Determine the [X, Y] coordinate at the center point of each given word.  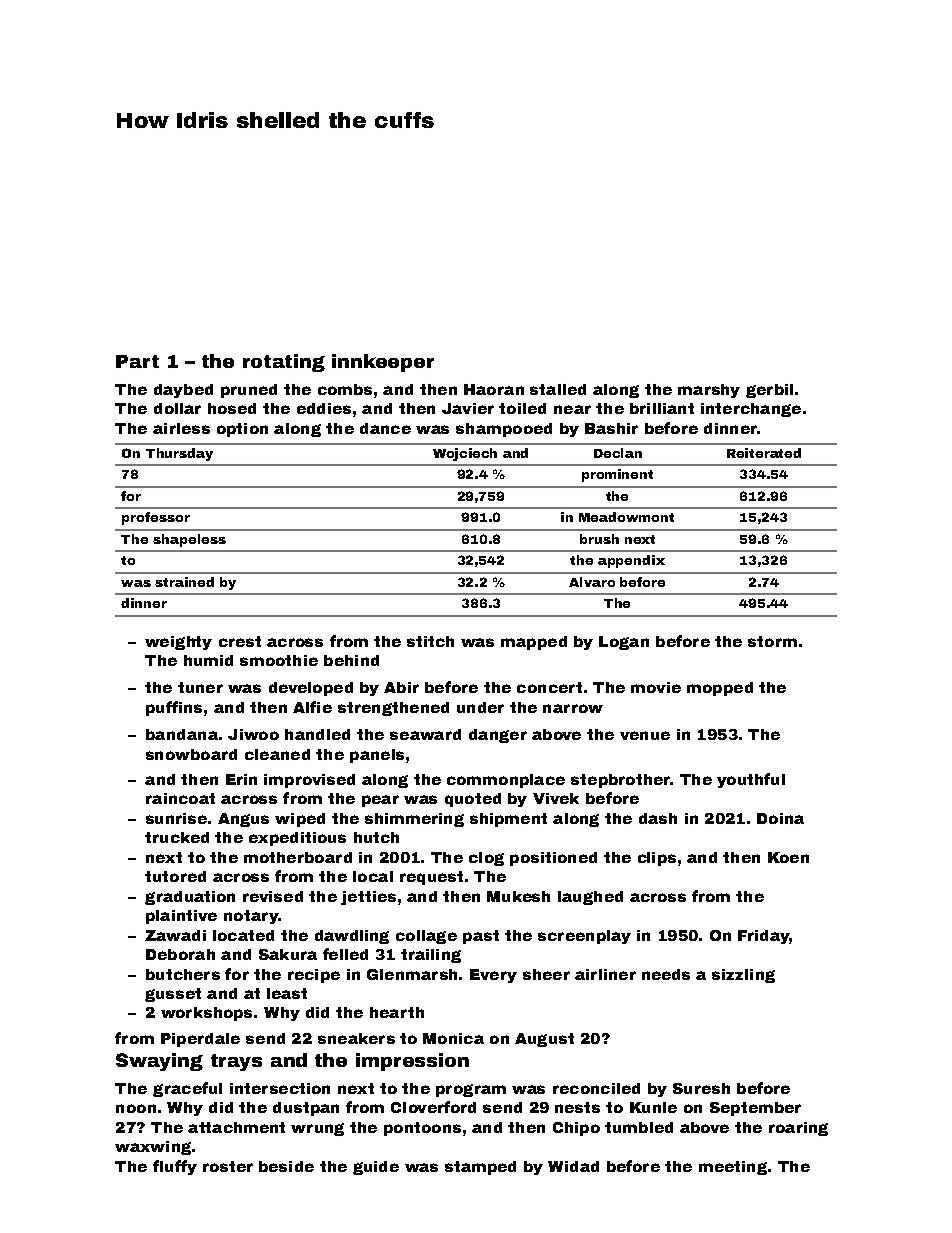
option [242, 430]
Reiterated [764, 453]
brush [599, 539]
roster [228, 1166]
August [544, 1040]
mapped [534, 643]
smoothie [279, 660]
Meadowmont [626, 517]
